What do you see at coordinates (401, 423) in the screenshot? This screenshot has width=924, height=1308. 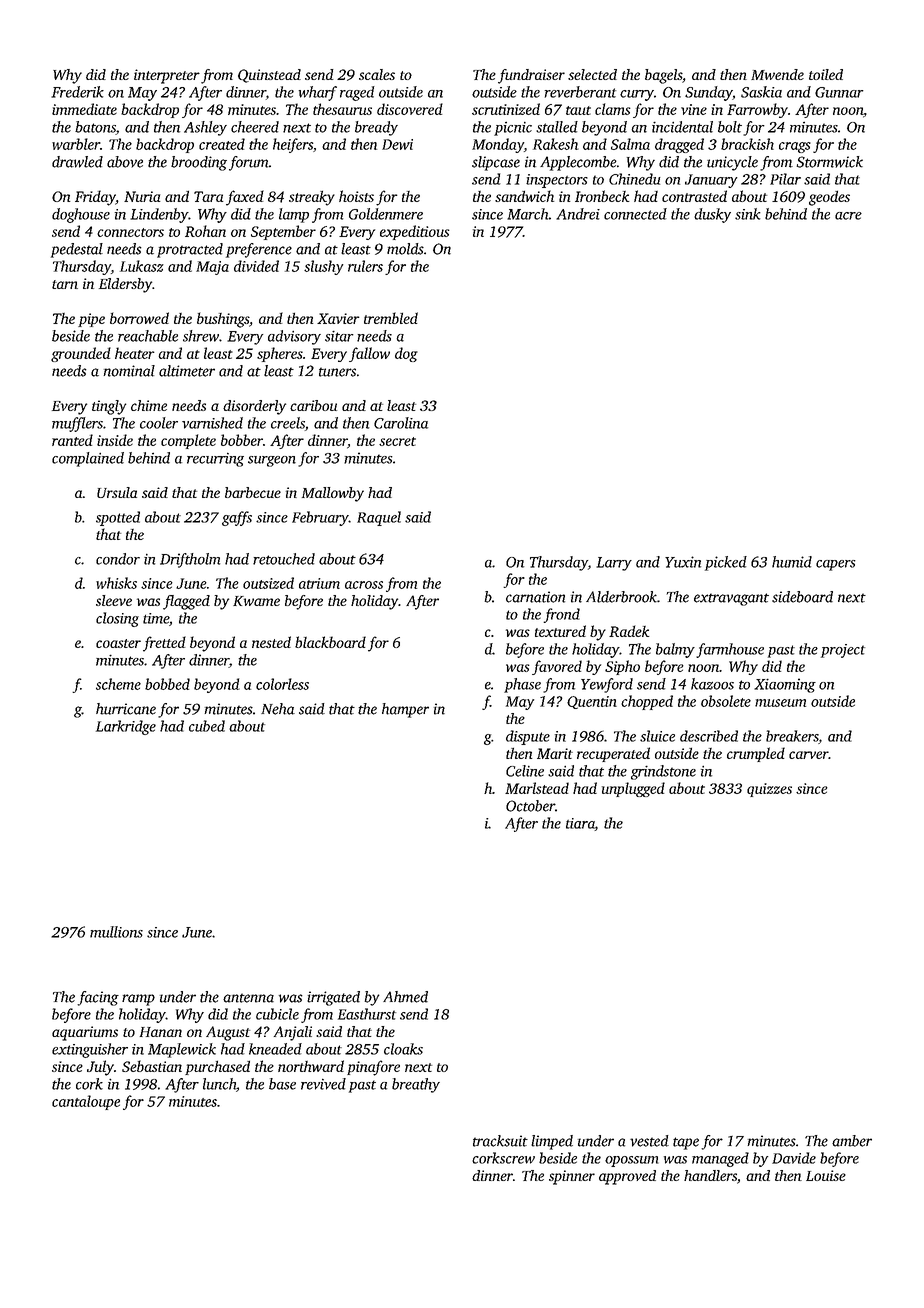 I see `Carolina` at bounding box center [401, 423].
